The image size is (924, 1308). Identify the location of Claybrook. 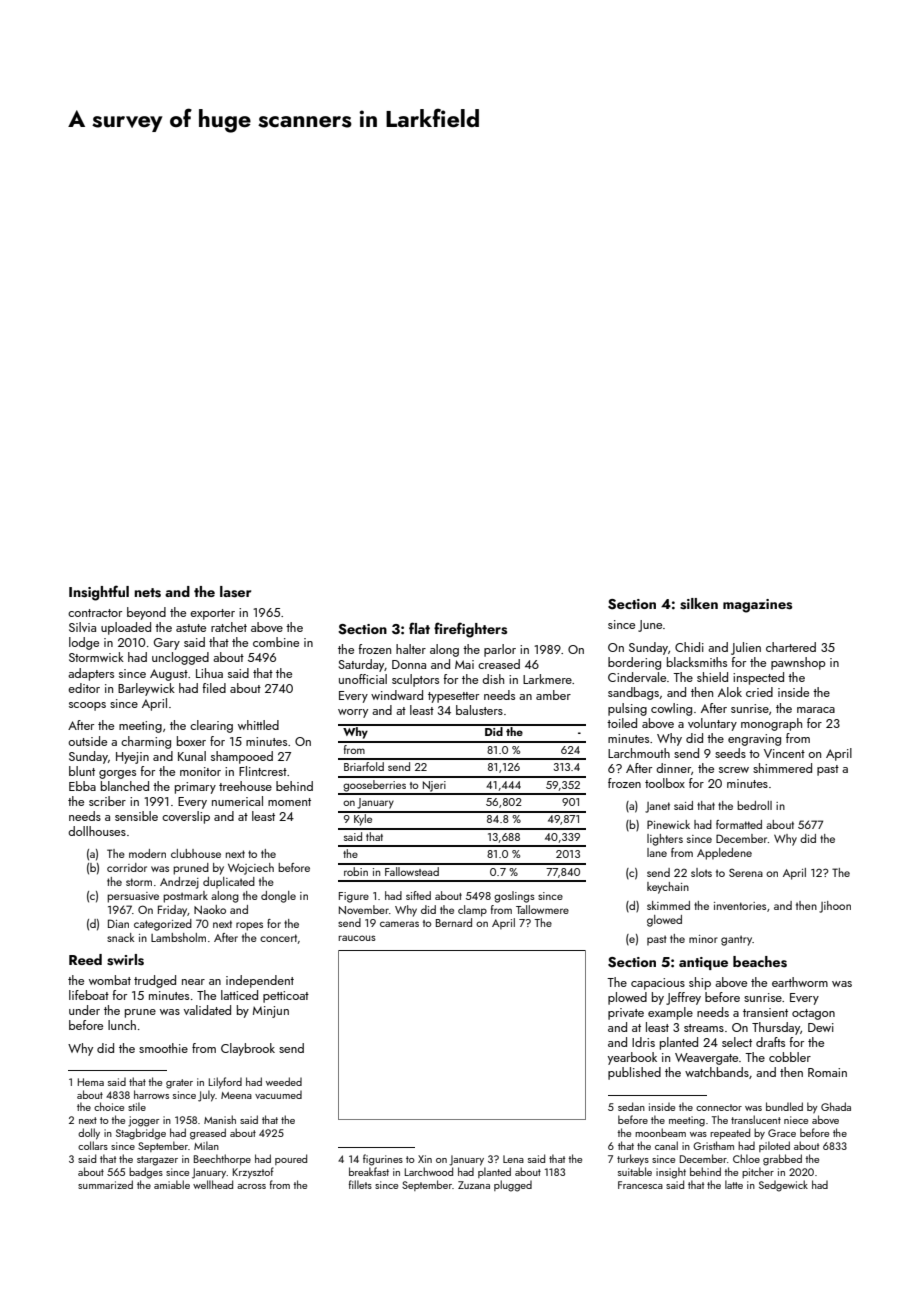
(248, 1049).
